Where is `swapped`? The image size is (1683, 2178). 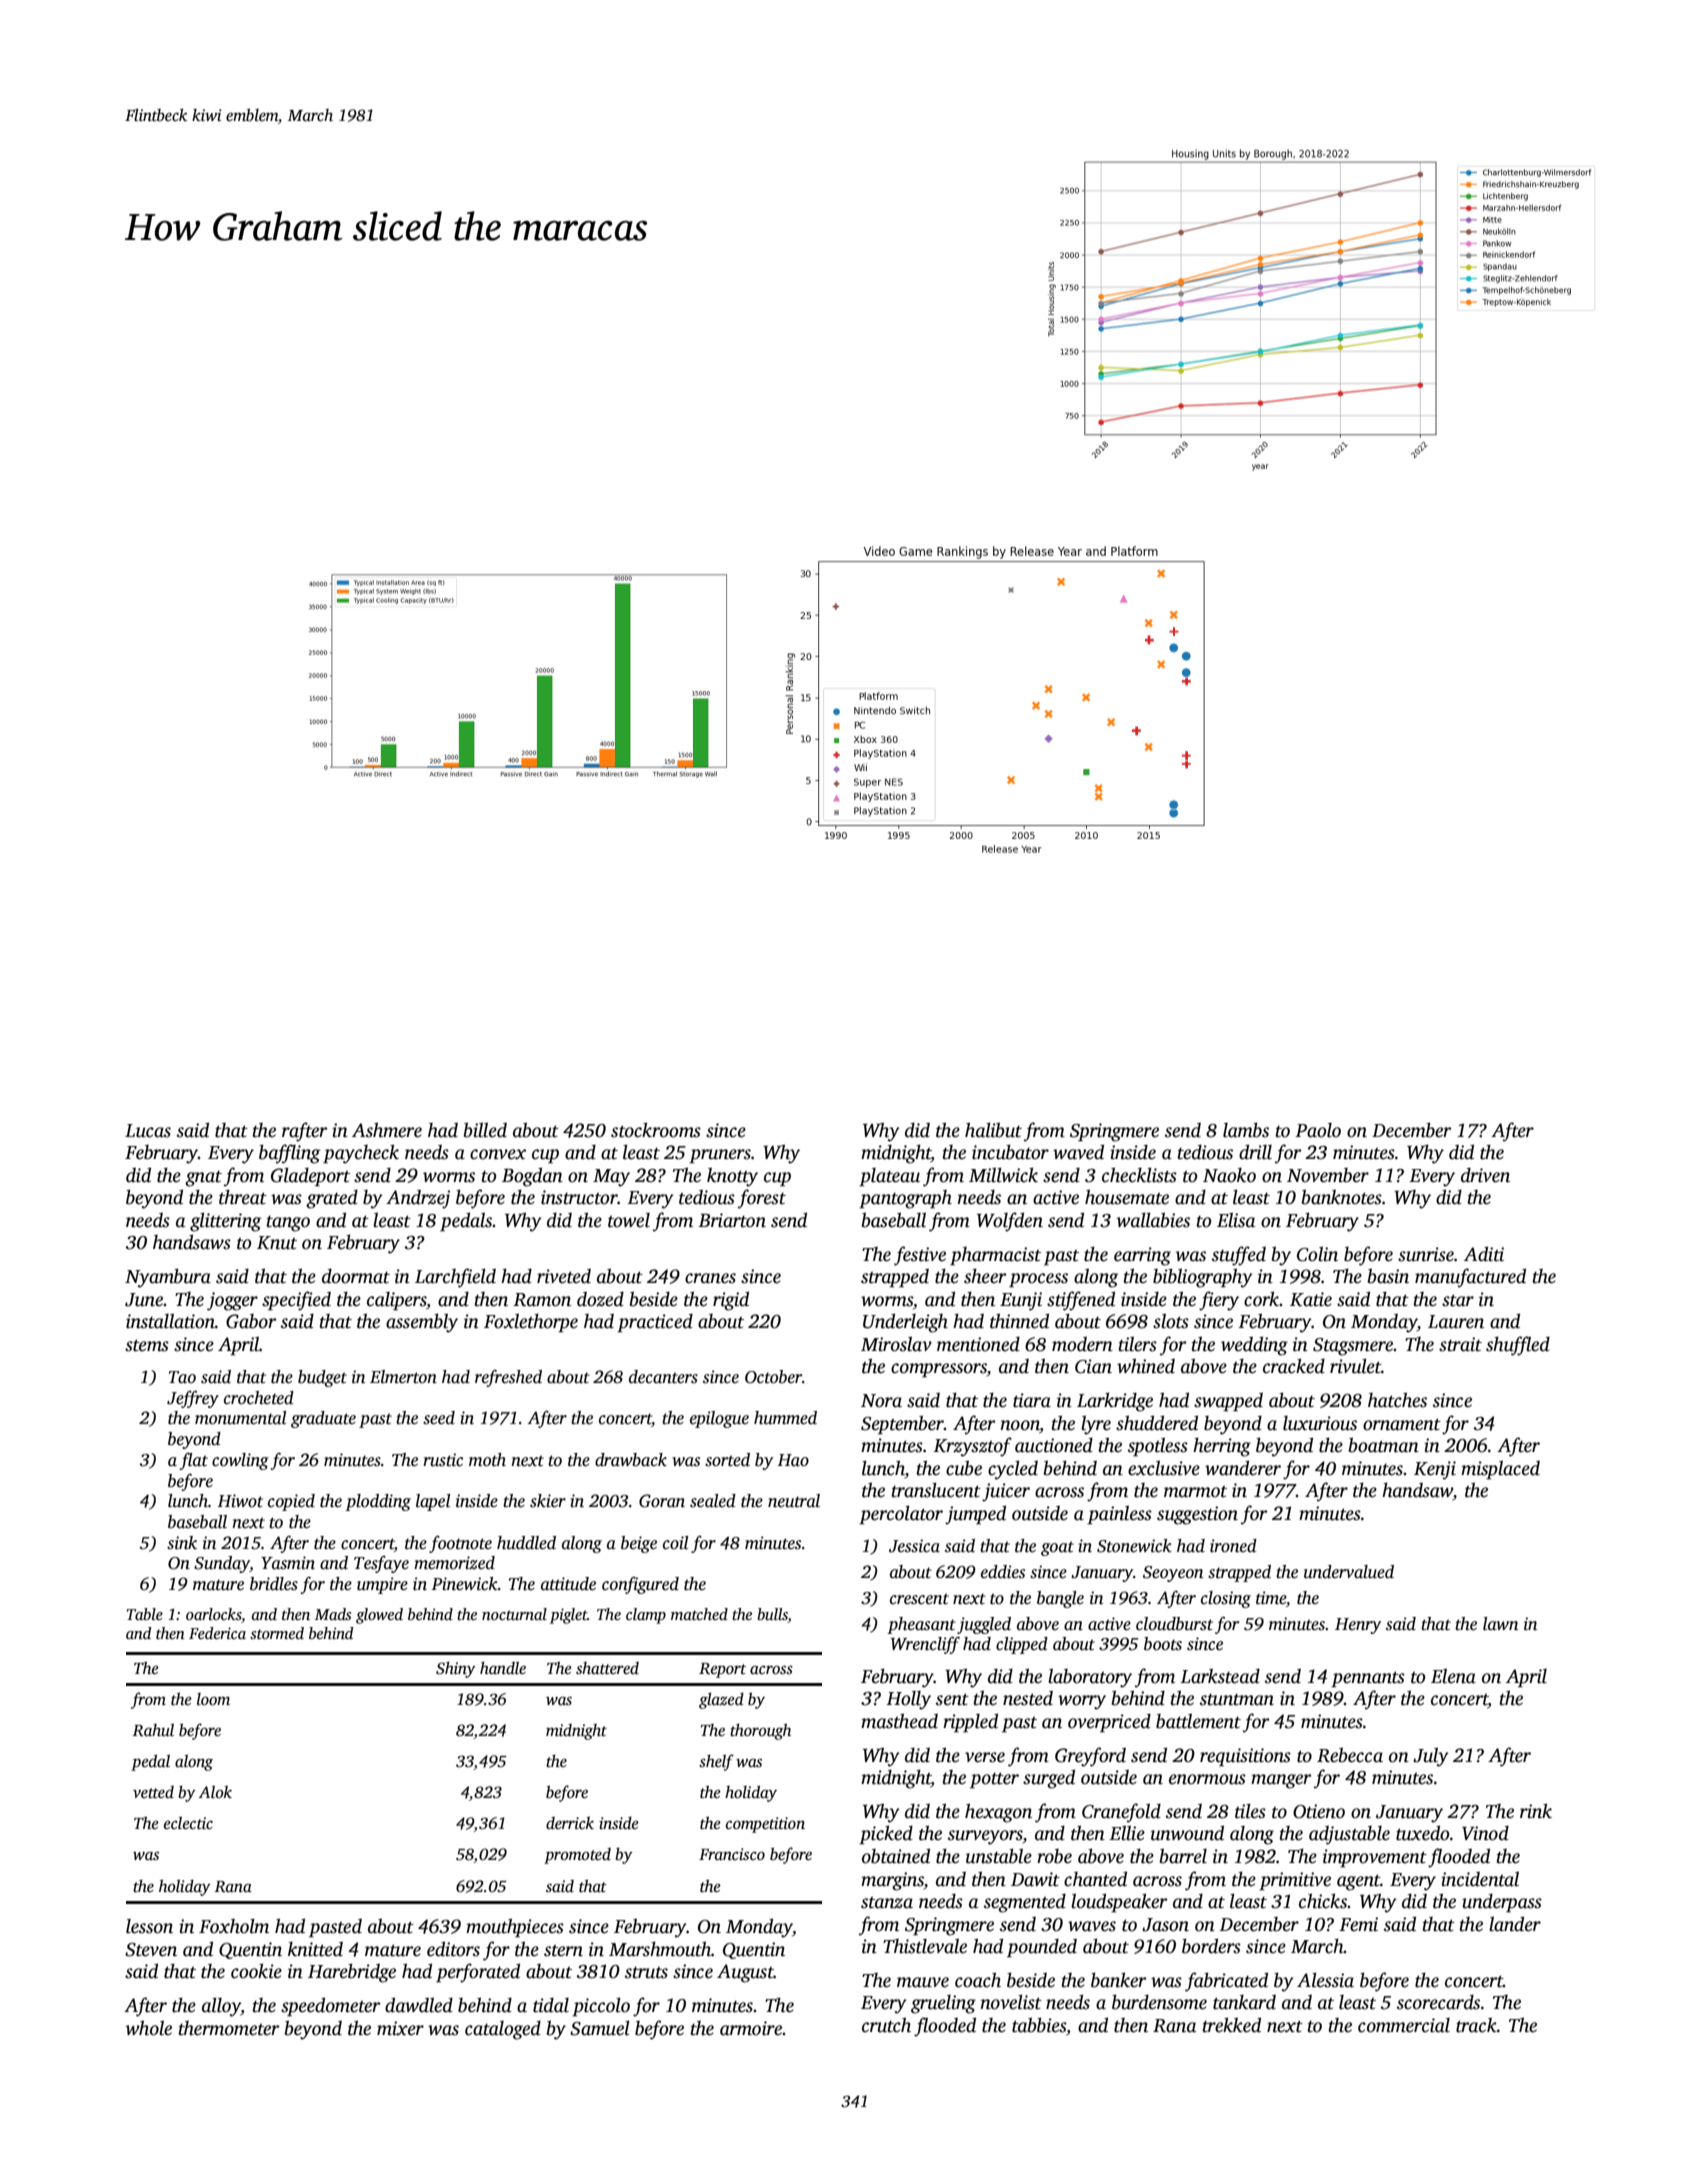
swapped is located at coordinates (1228, 1402).
